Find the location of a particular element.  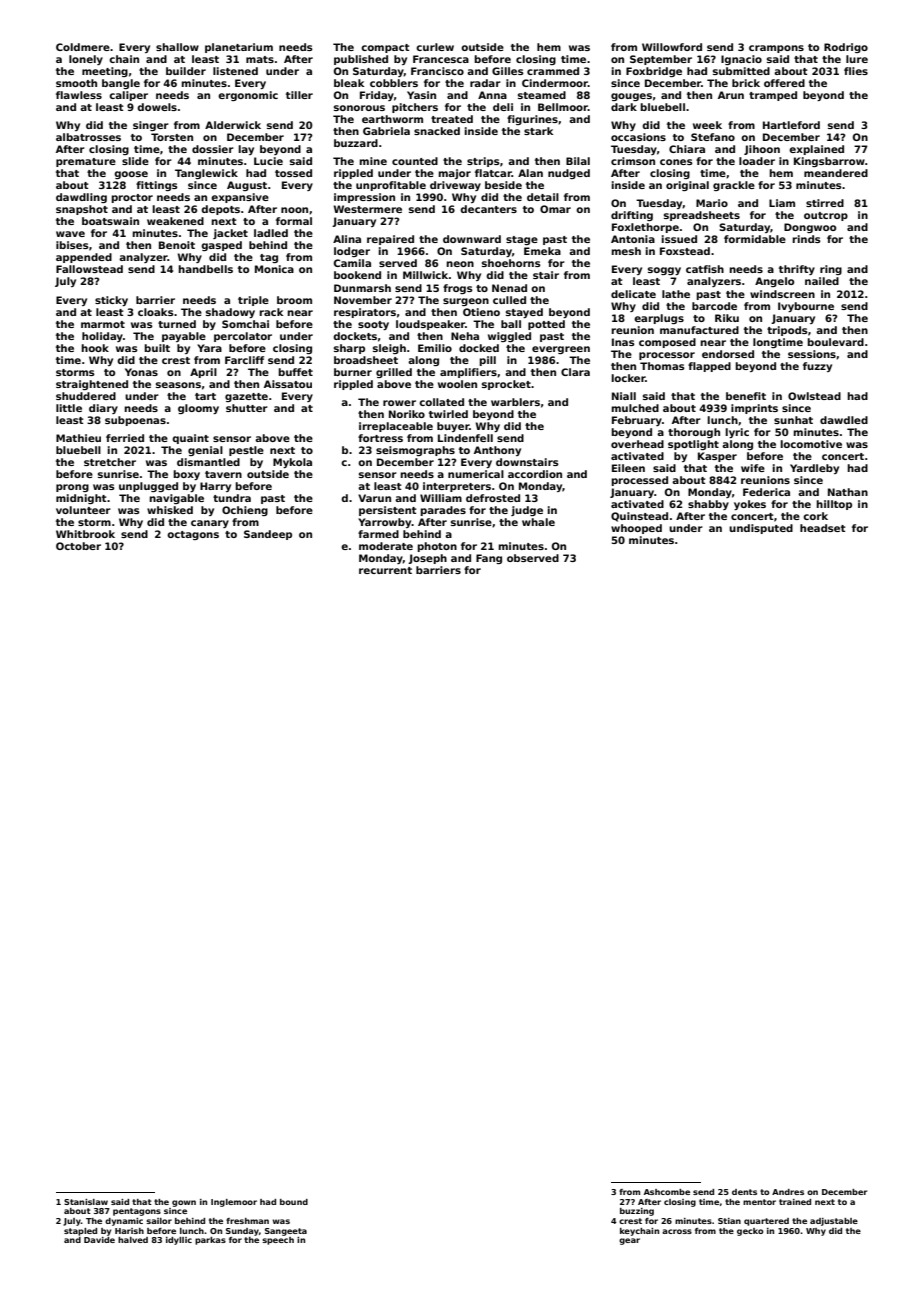

Willowford is located at coordinates (672, 47).
